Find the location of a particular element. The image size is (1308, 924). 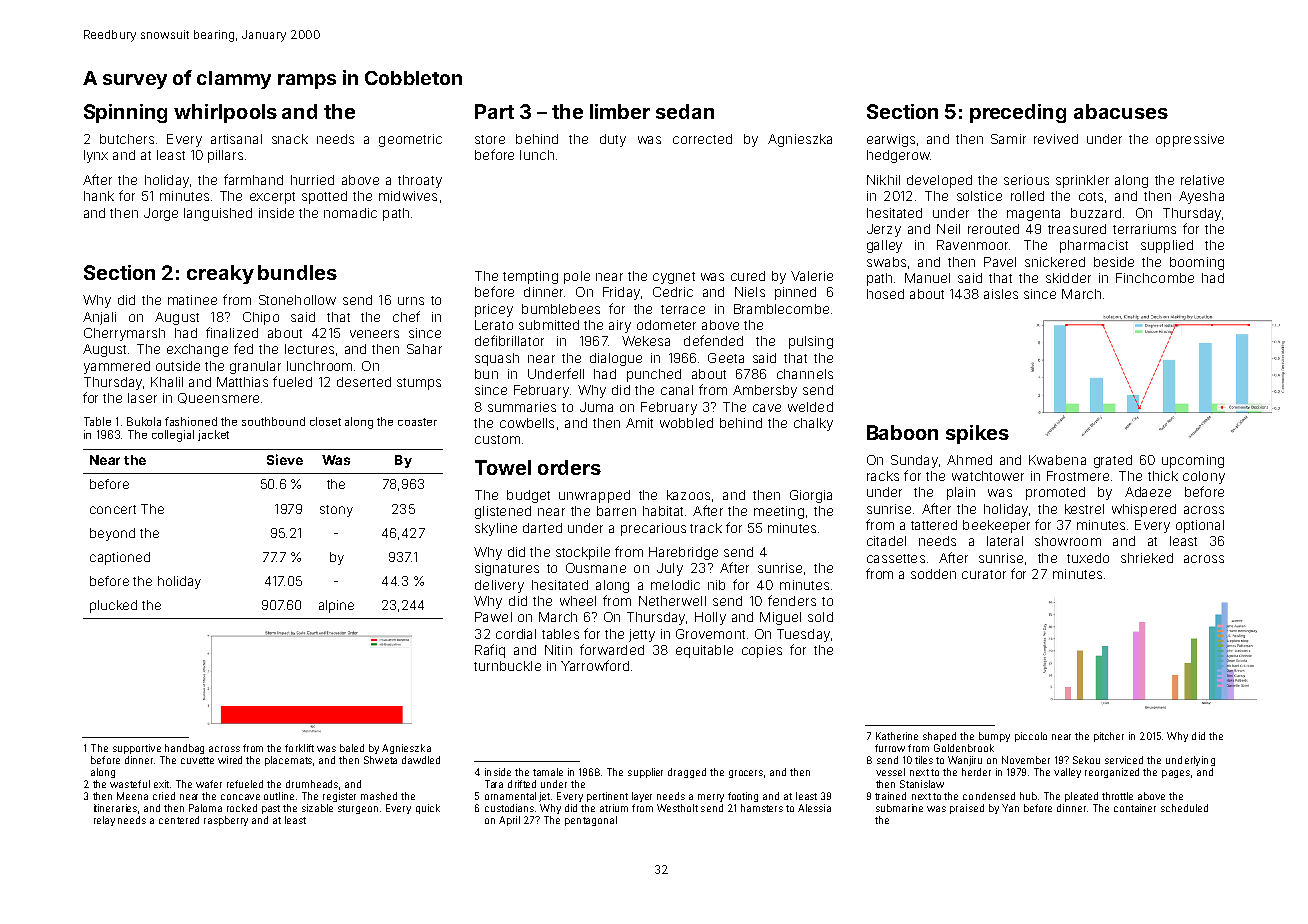

abacuses is located at coordinates (1121, 111).
